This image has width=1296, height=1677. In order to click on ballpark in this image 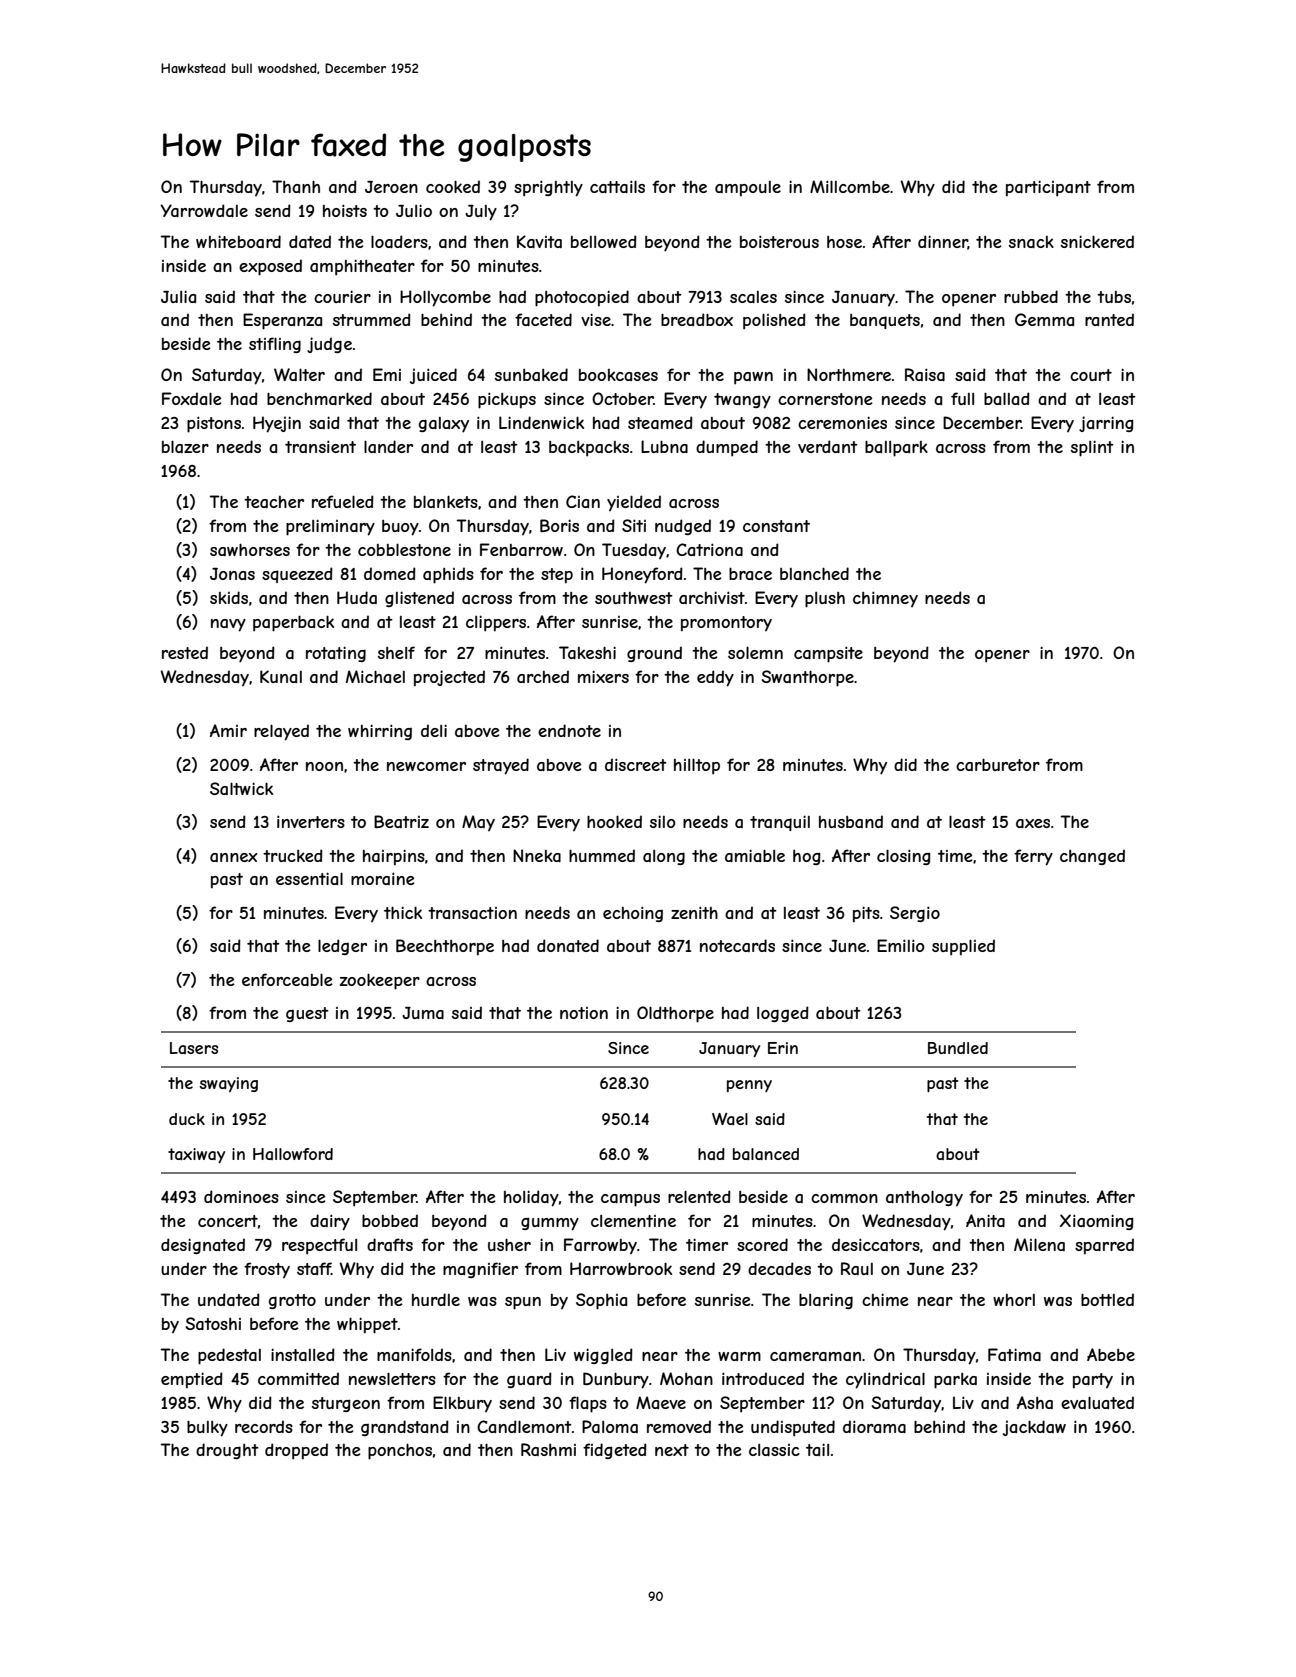, I will do `click(896, 448)`.
